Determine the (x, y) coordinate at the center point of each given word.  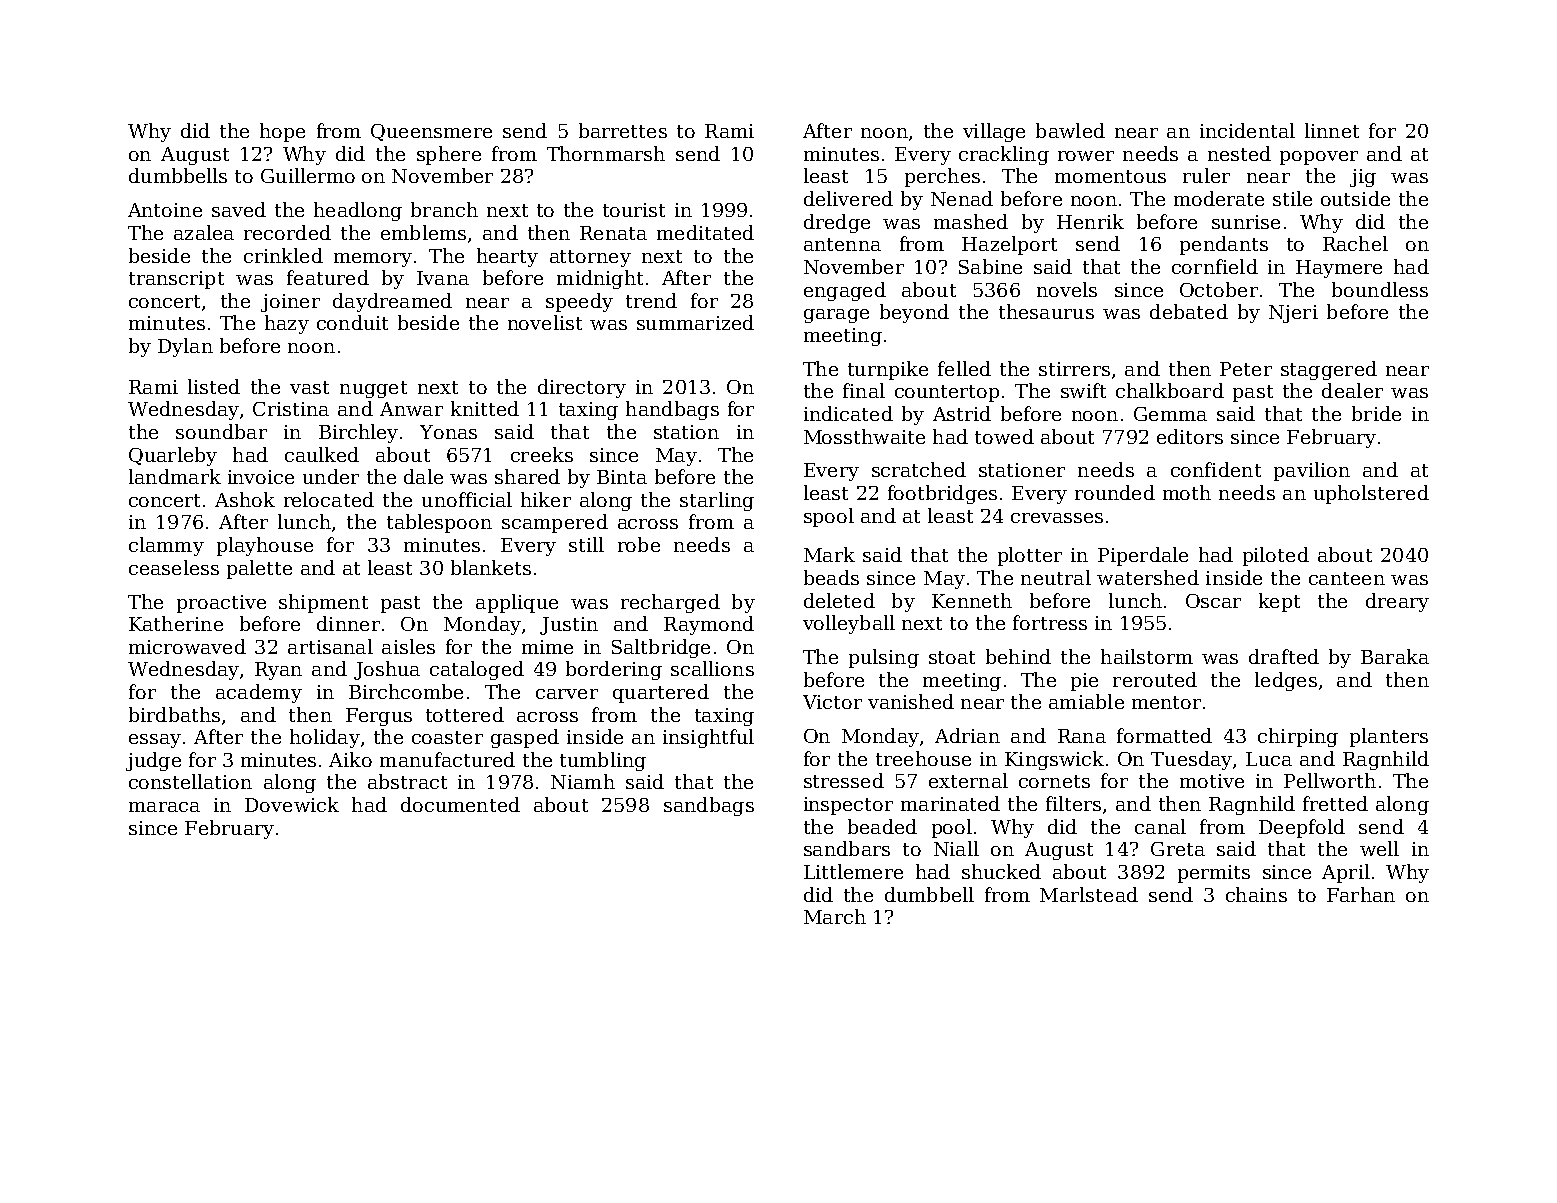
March (835, 916)
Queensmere (431, 132)
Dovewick (292, 804)
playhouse (265, 546)
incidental (1247, 130)
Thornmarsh (606, 153)
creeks (542, 454)
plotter (1030, 556)
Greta (1178, 849)
